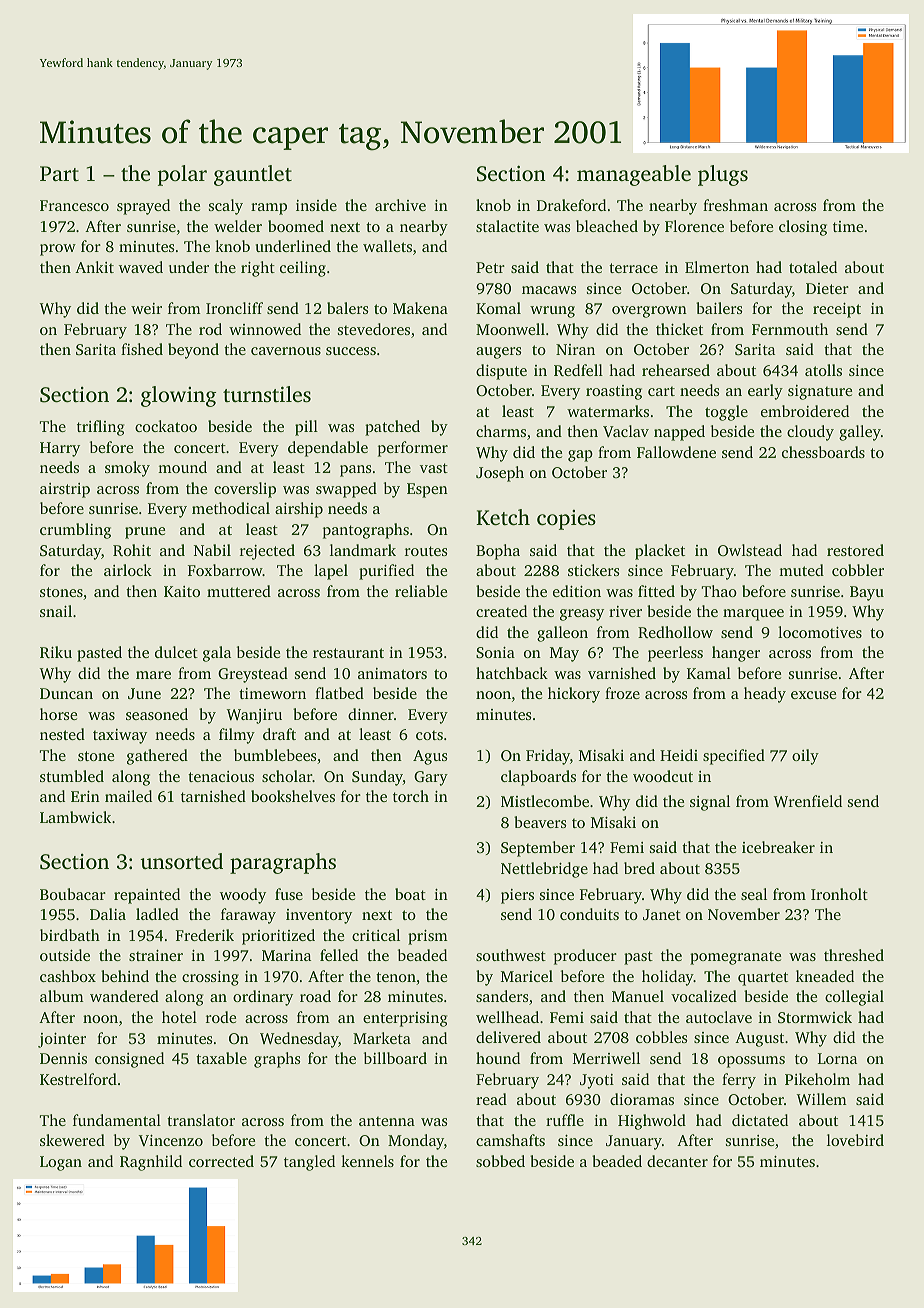  Describe the element at coordinates (723, 175) in the screenshot. I see `plugs` at that location.
